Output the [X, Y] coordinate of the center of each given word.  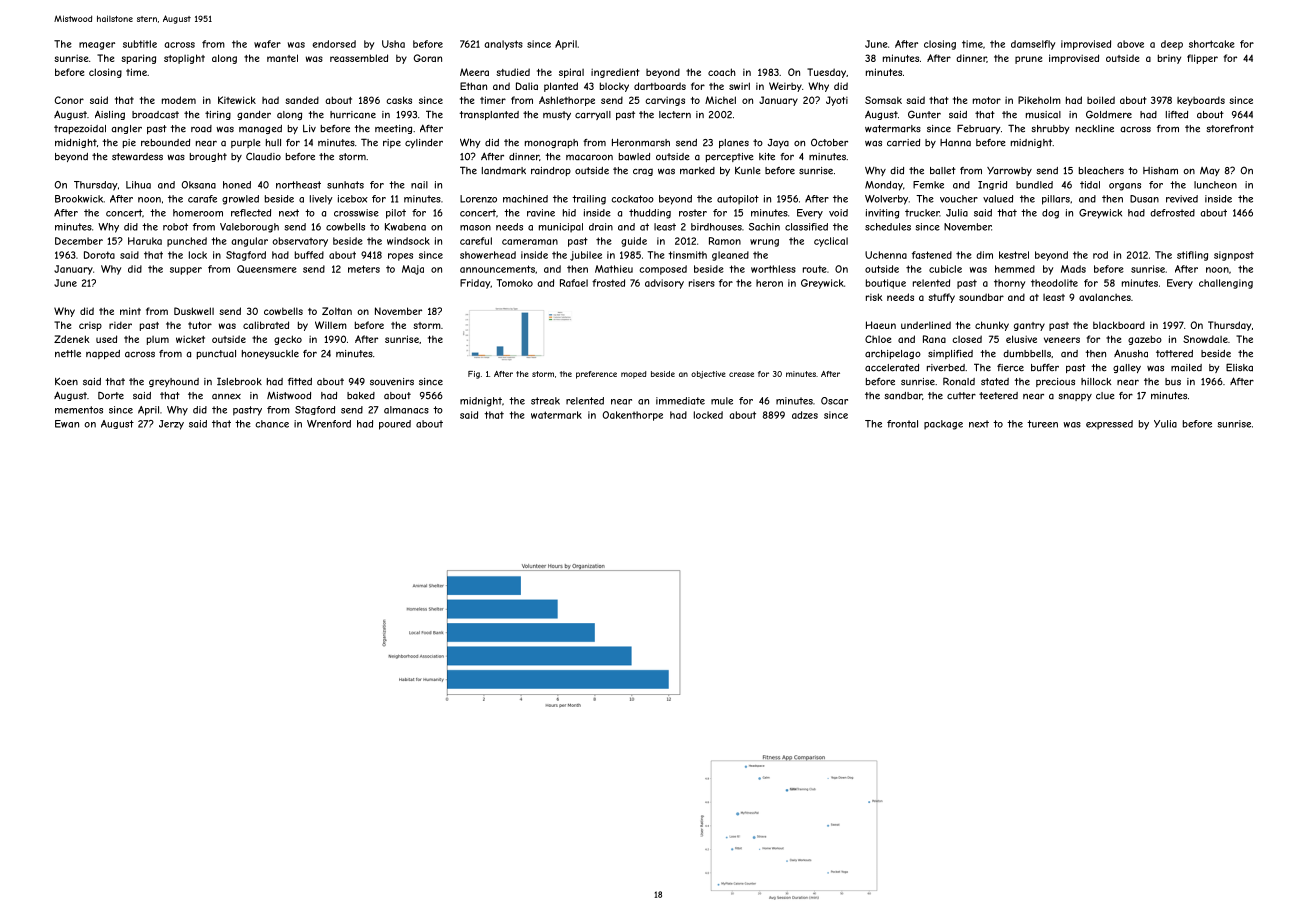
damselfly [1033, 45]
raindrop [551, 171]
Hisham [1160, 171]
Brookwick [79, 199]
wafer [267, 44]
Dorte [111, 396]
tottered [1174, 354]
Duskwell [194, 311]
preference [596, 375]
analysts [503, 45]
